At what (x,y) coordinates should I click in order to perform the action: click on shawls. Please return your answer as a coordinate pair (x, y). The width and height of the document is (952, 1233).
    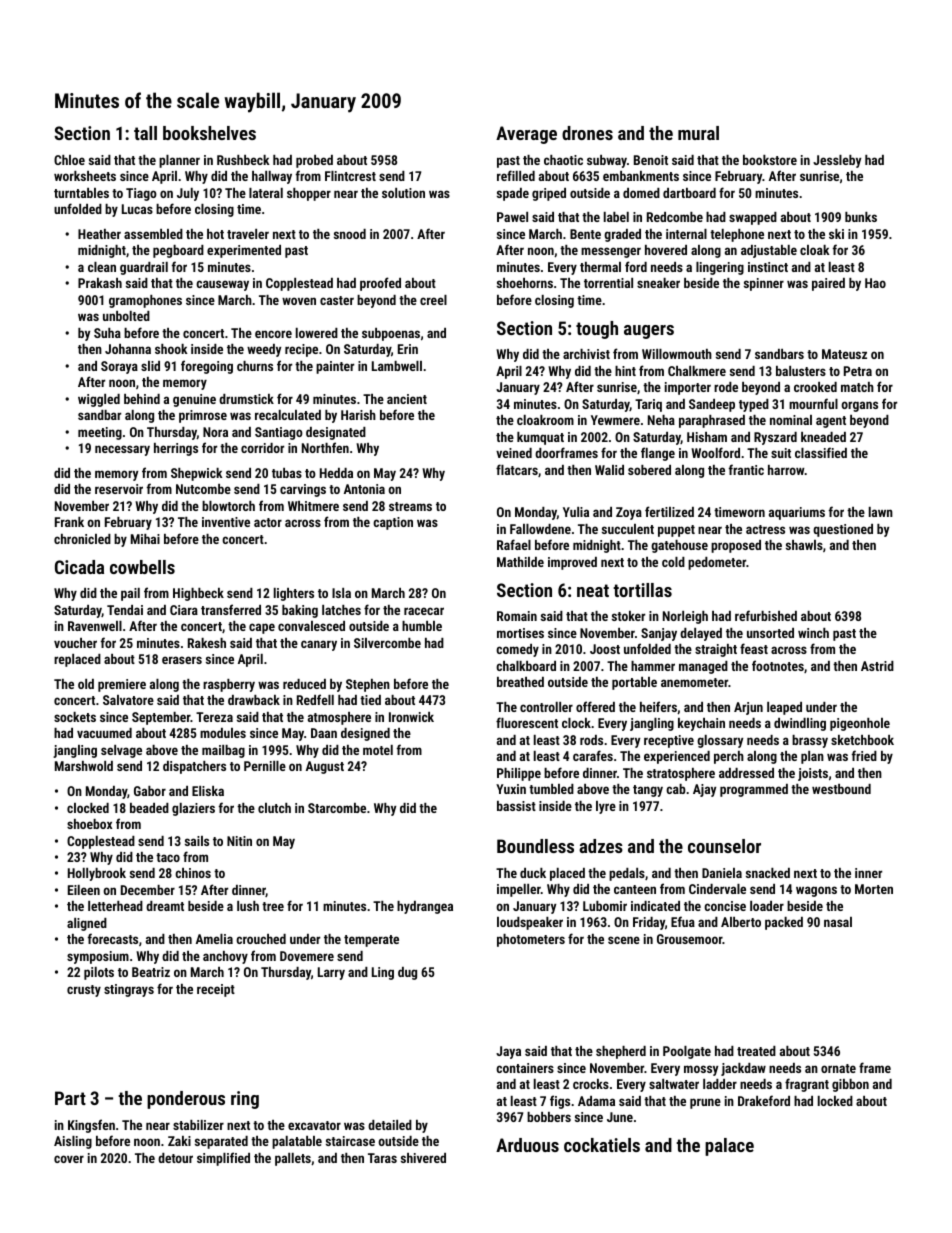
    Looking at the image, I should click on (804, 545).
